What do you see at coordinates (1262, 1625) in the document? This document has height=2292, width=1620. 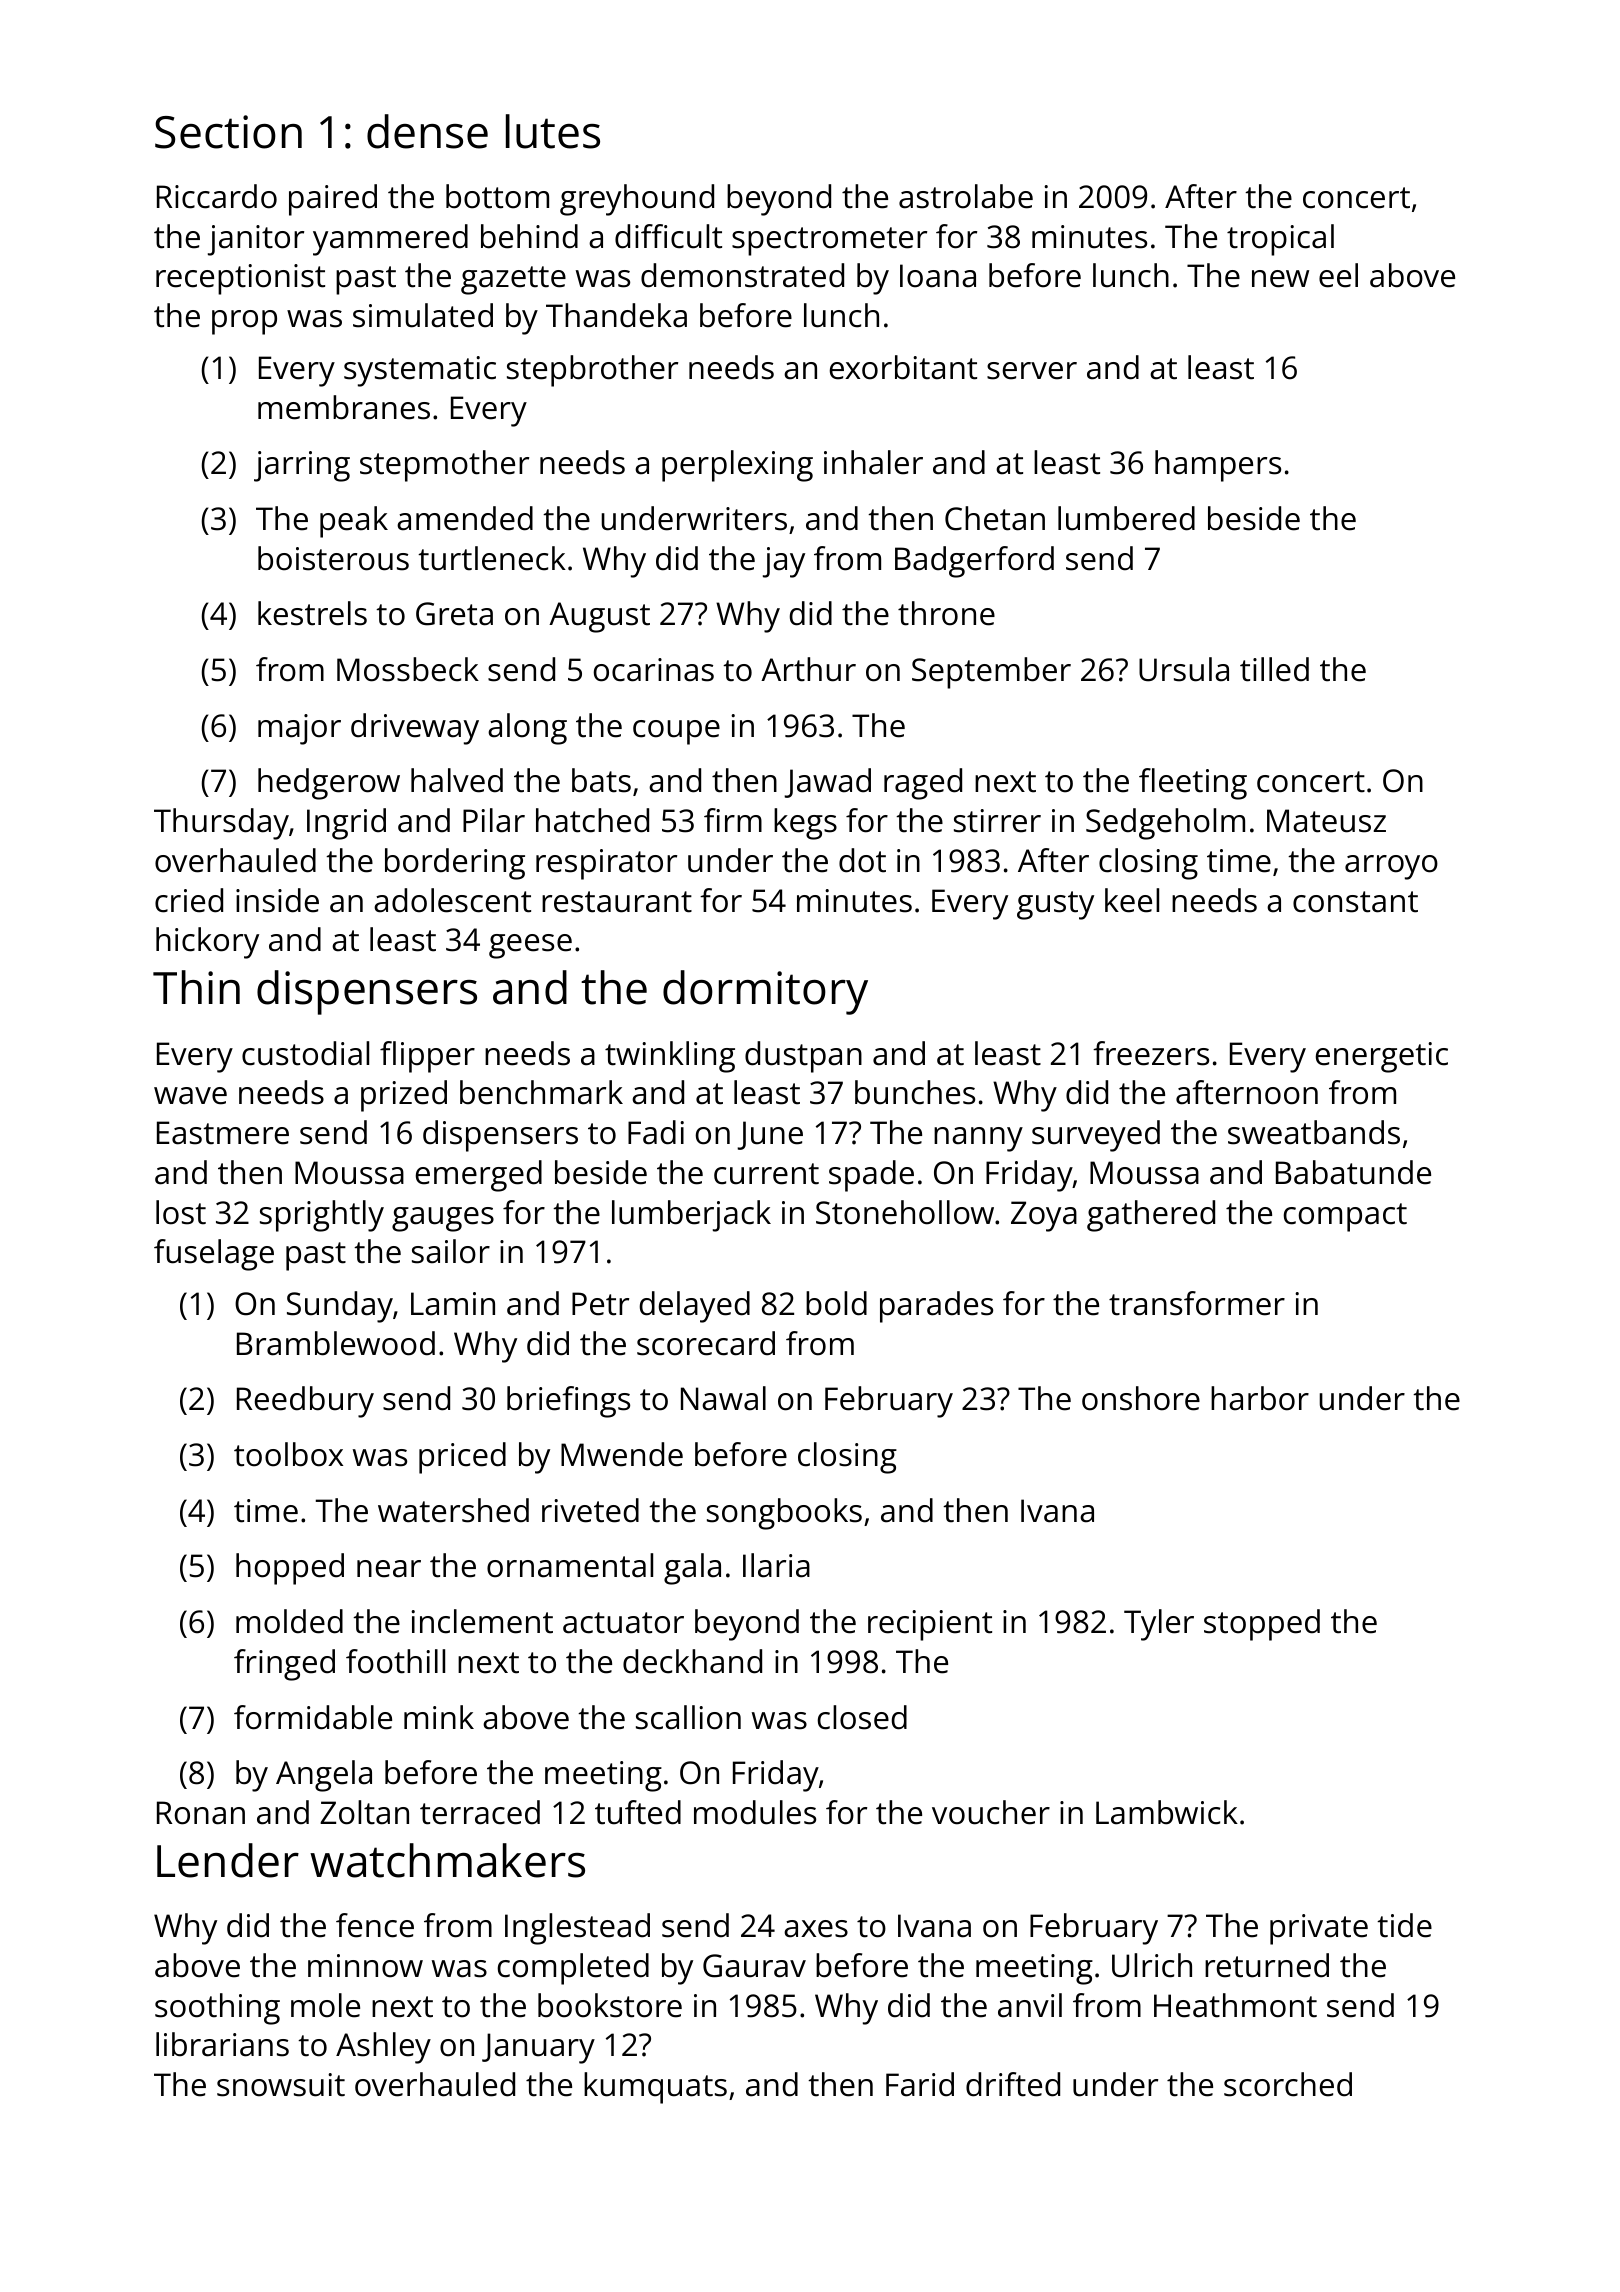 I see `stopped` at bounding box center [1262, 1625].
